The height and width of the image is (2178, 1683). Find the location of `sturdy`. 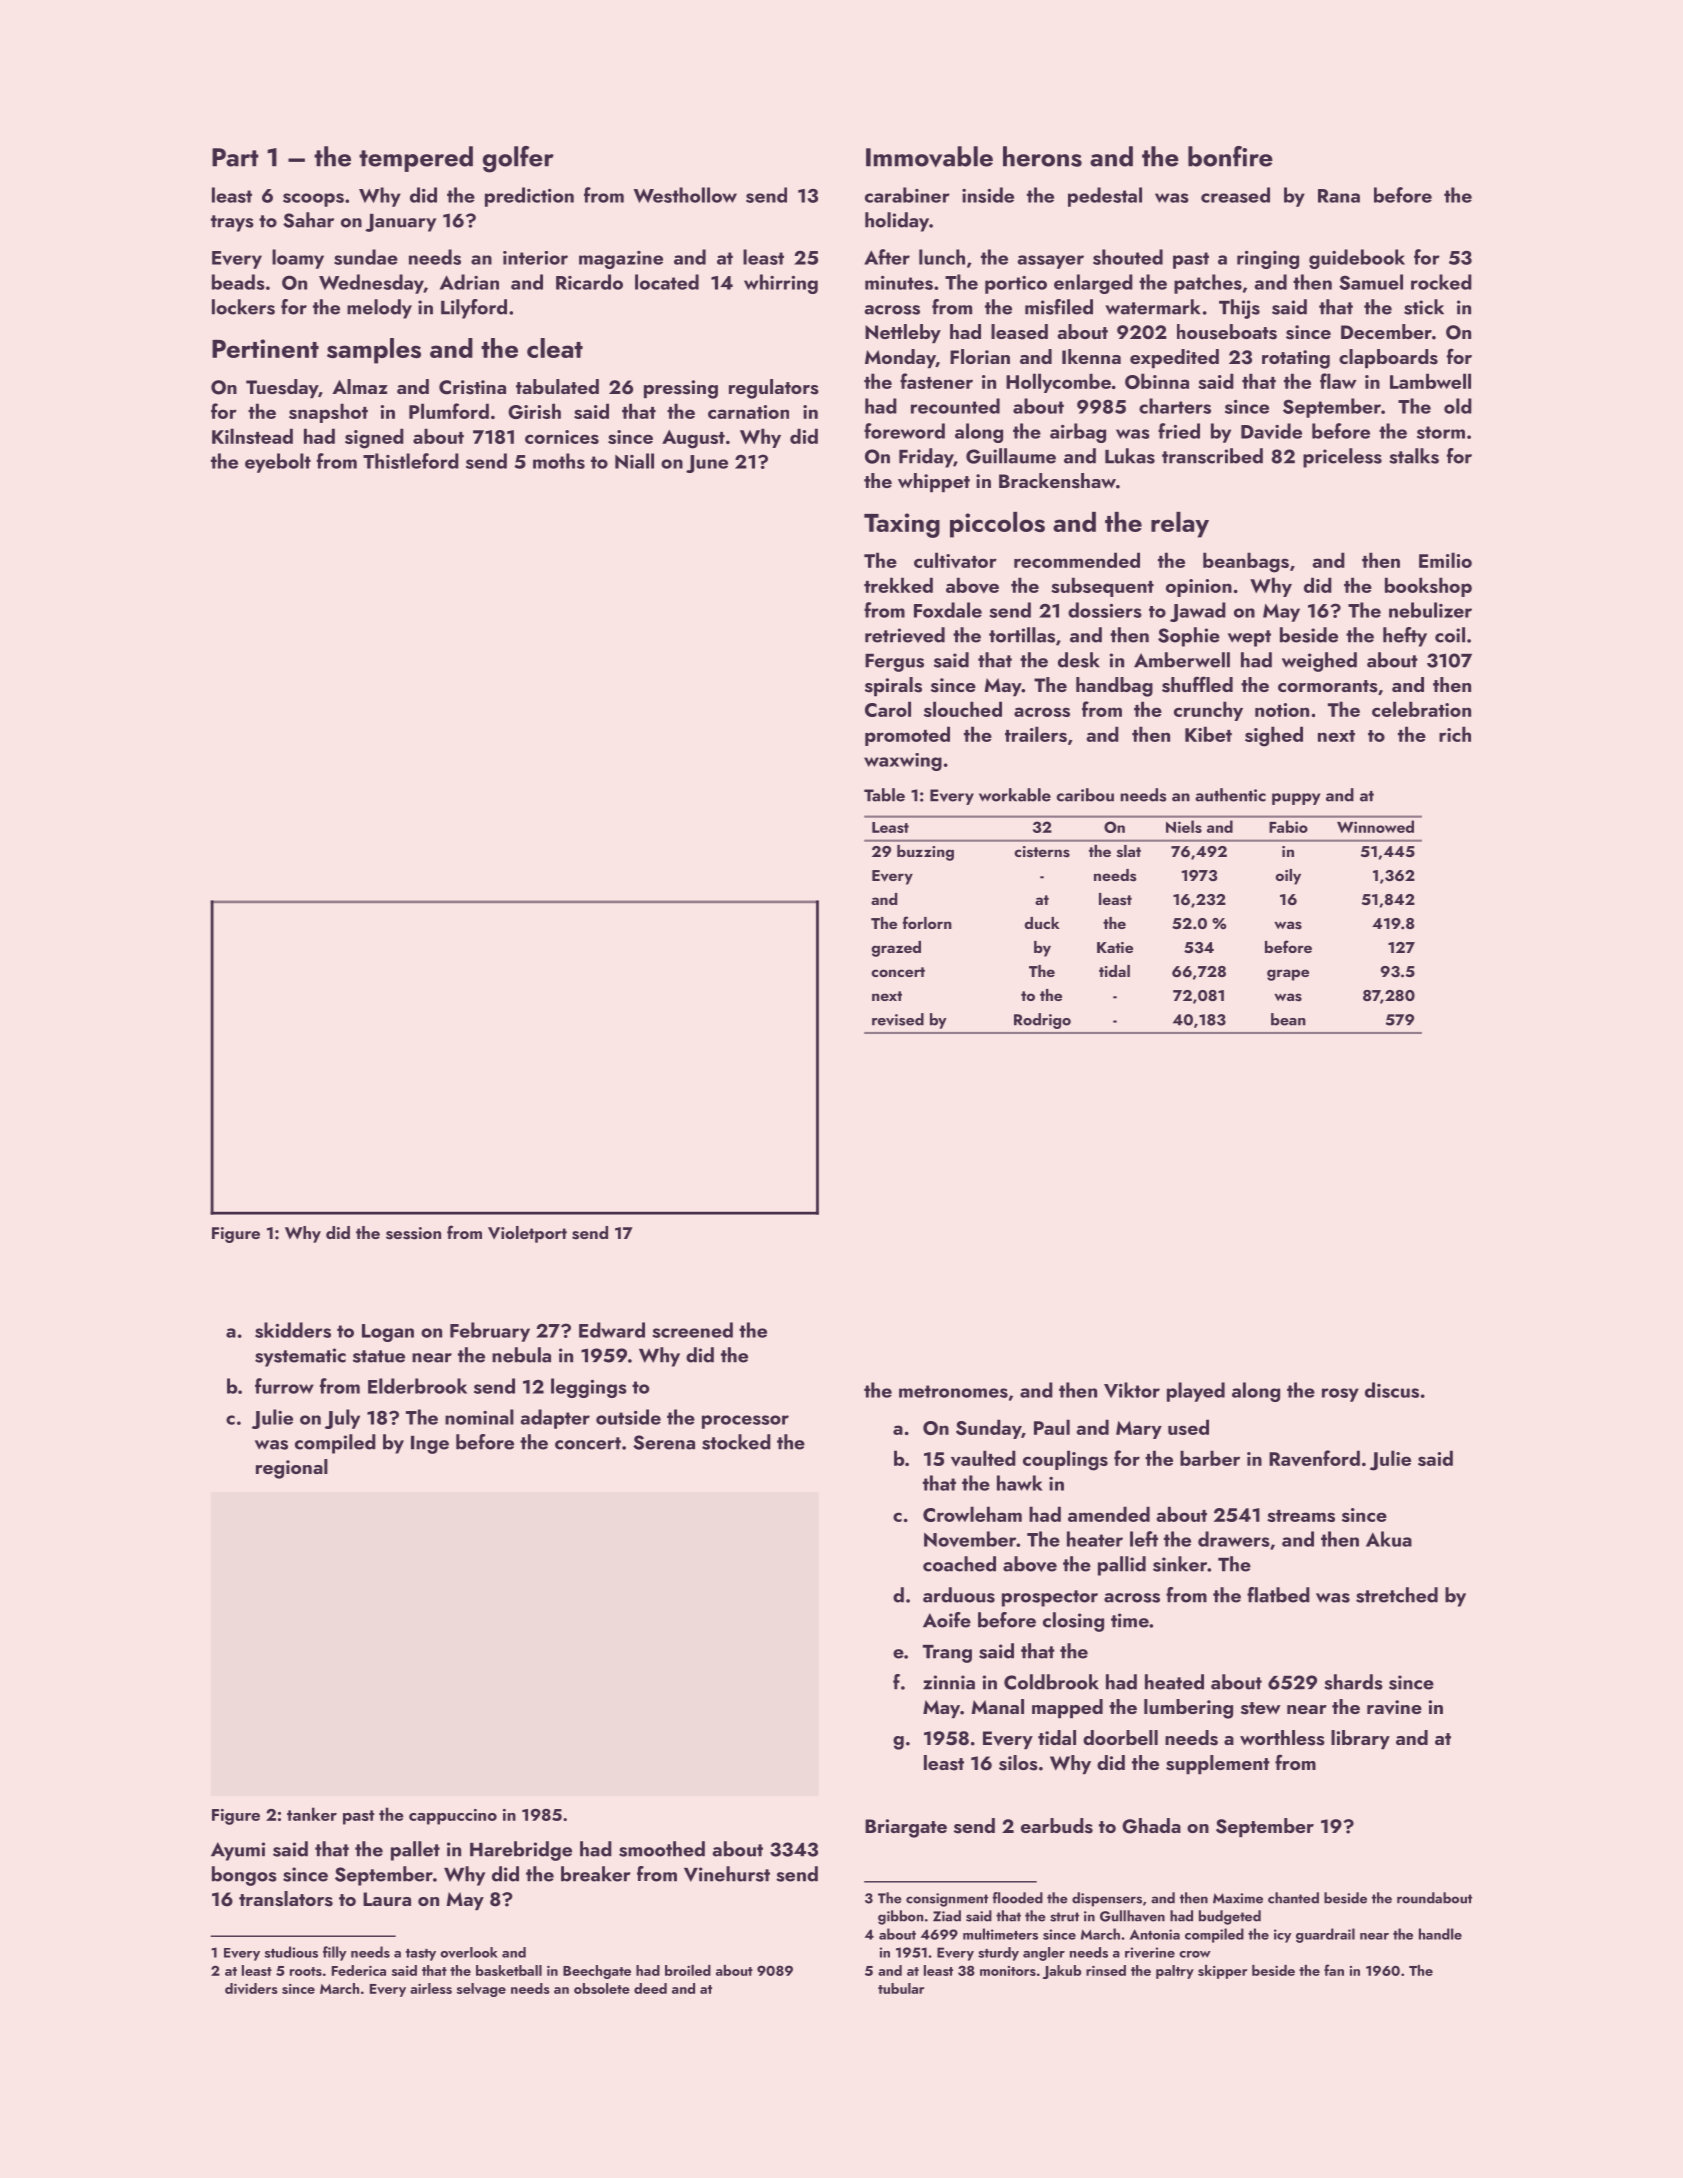

sturdy is located at coordinates (998, 1954).
